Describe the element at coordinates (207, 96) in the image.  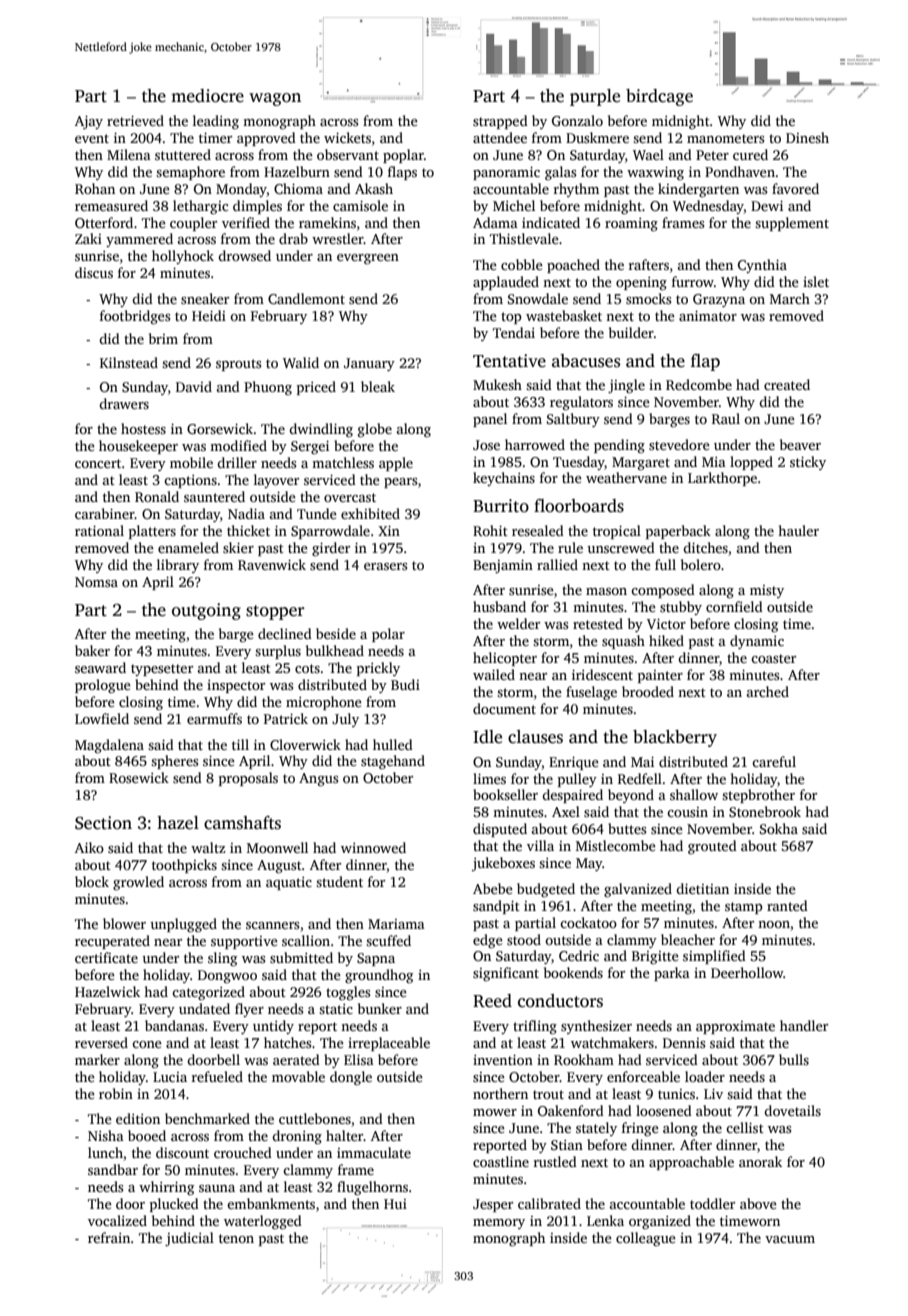
I see `mediocre` at that location.
